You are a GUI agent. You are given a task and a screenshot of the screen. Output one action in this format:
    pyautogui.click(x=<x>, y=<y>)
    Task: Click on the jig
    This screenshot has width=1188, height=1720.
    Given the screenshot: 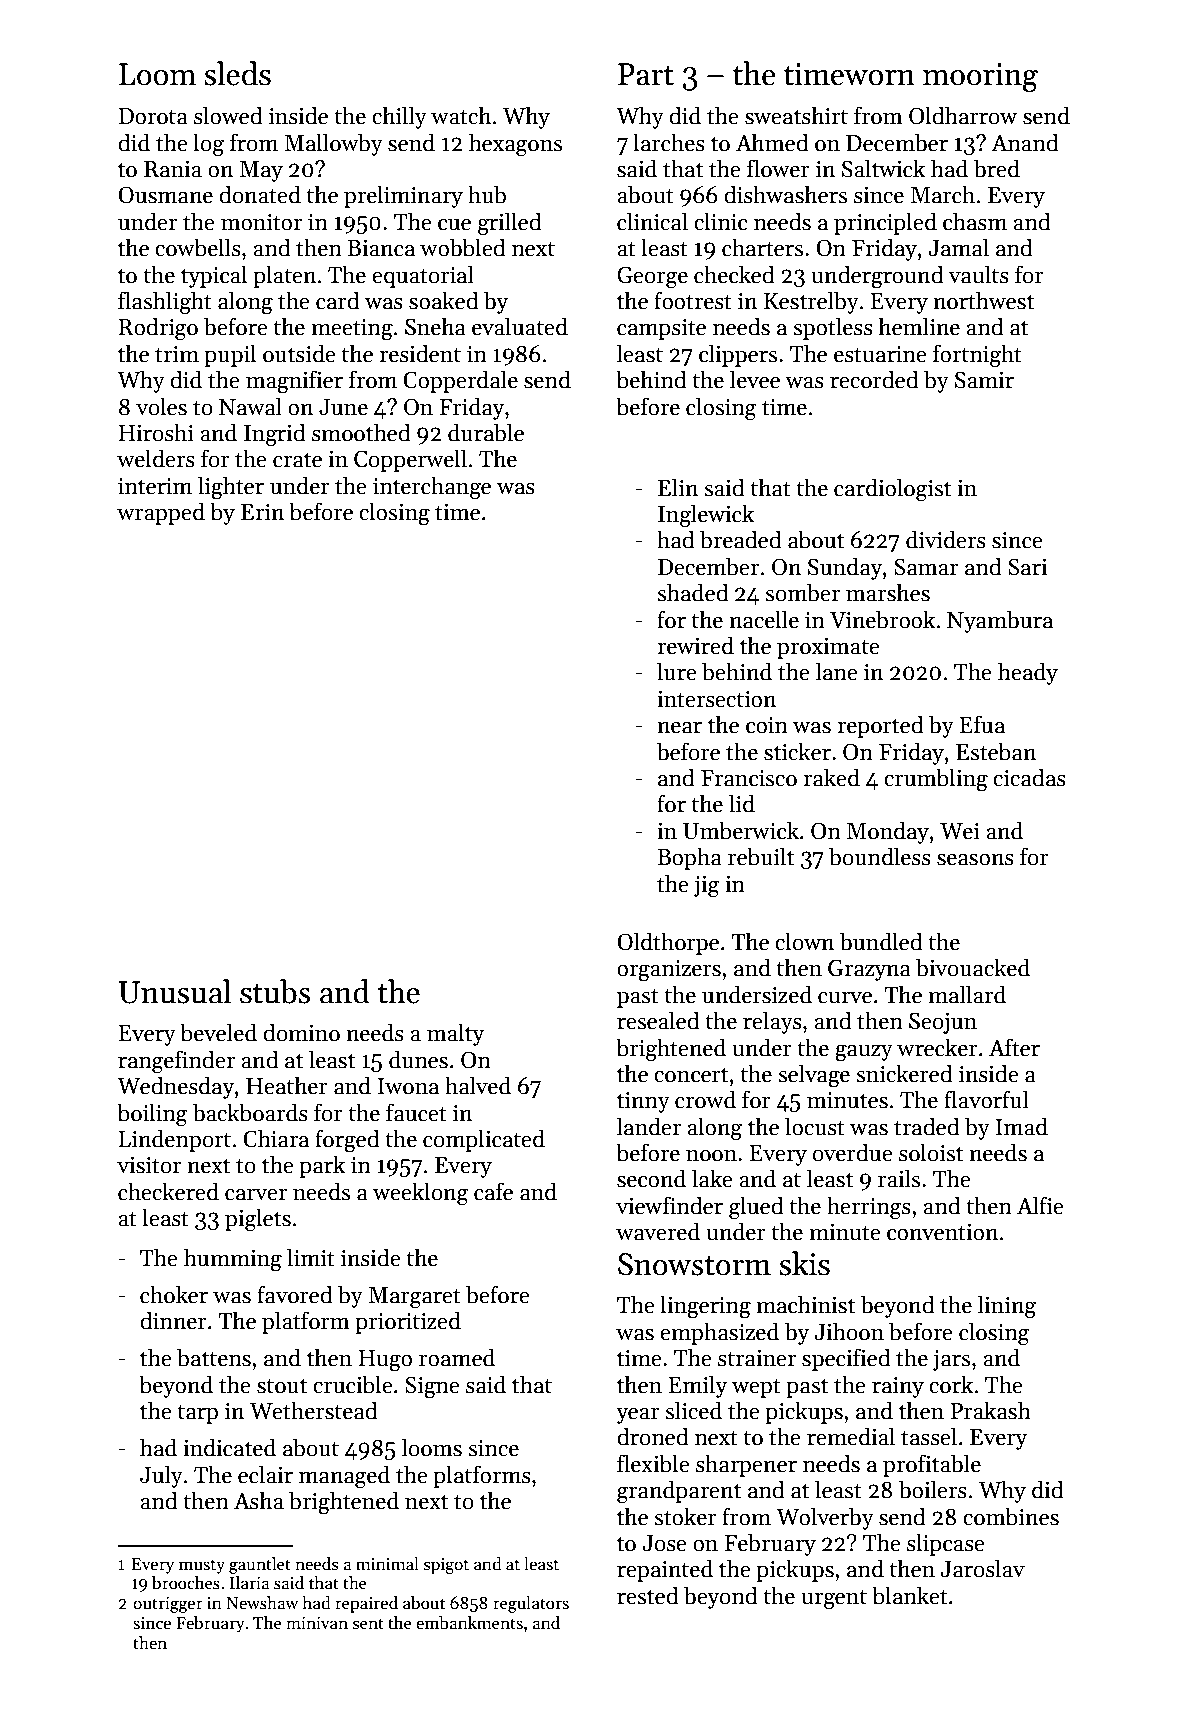 What is the action you would take?
    pyautogui.click(x=707, y=886)
